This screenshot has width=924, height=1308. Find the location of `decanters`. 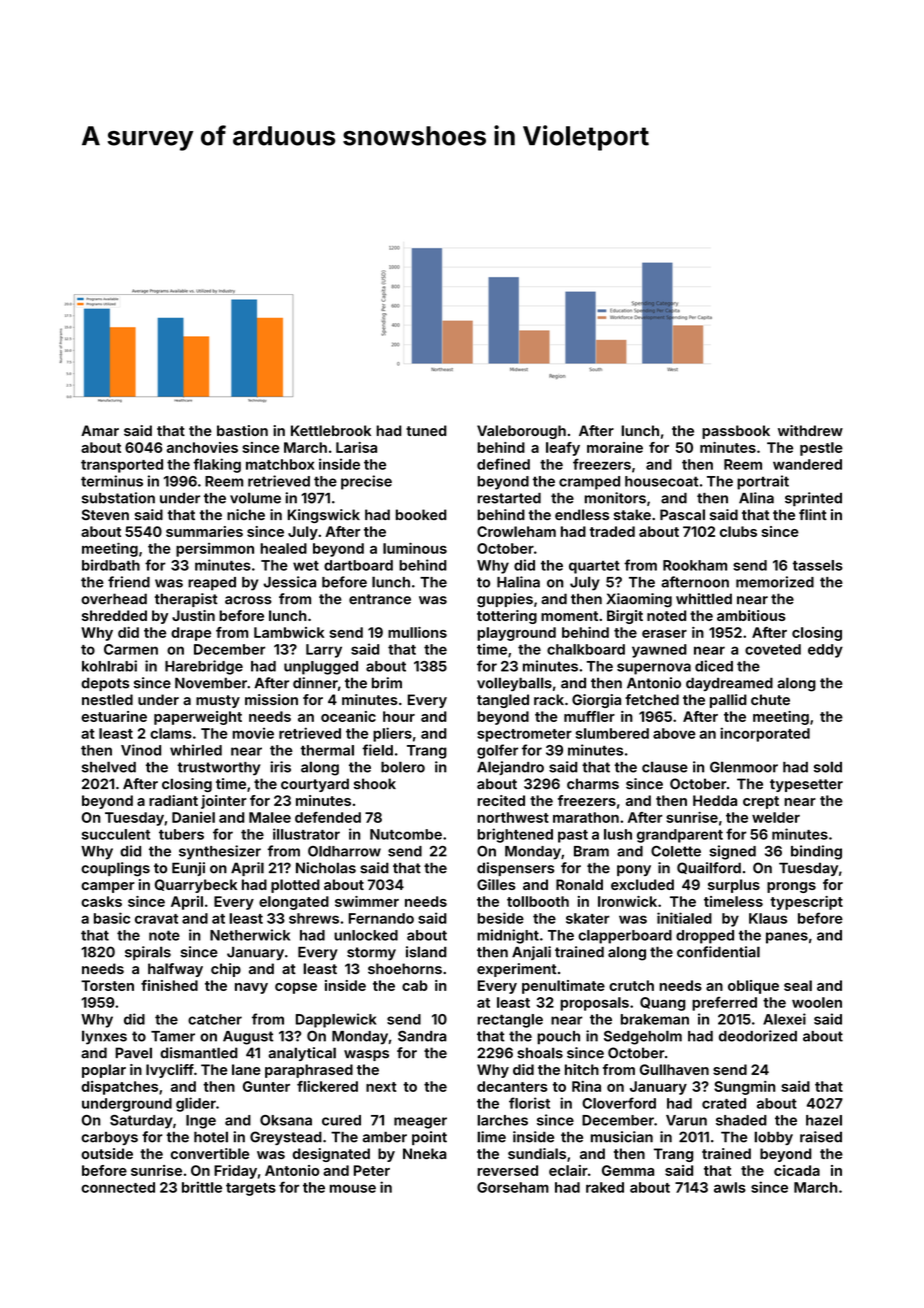

decanters is located at coordinates (512, 1086).
